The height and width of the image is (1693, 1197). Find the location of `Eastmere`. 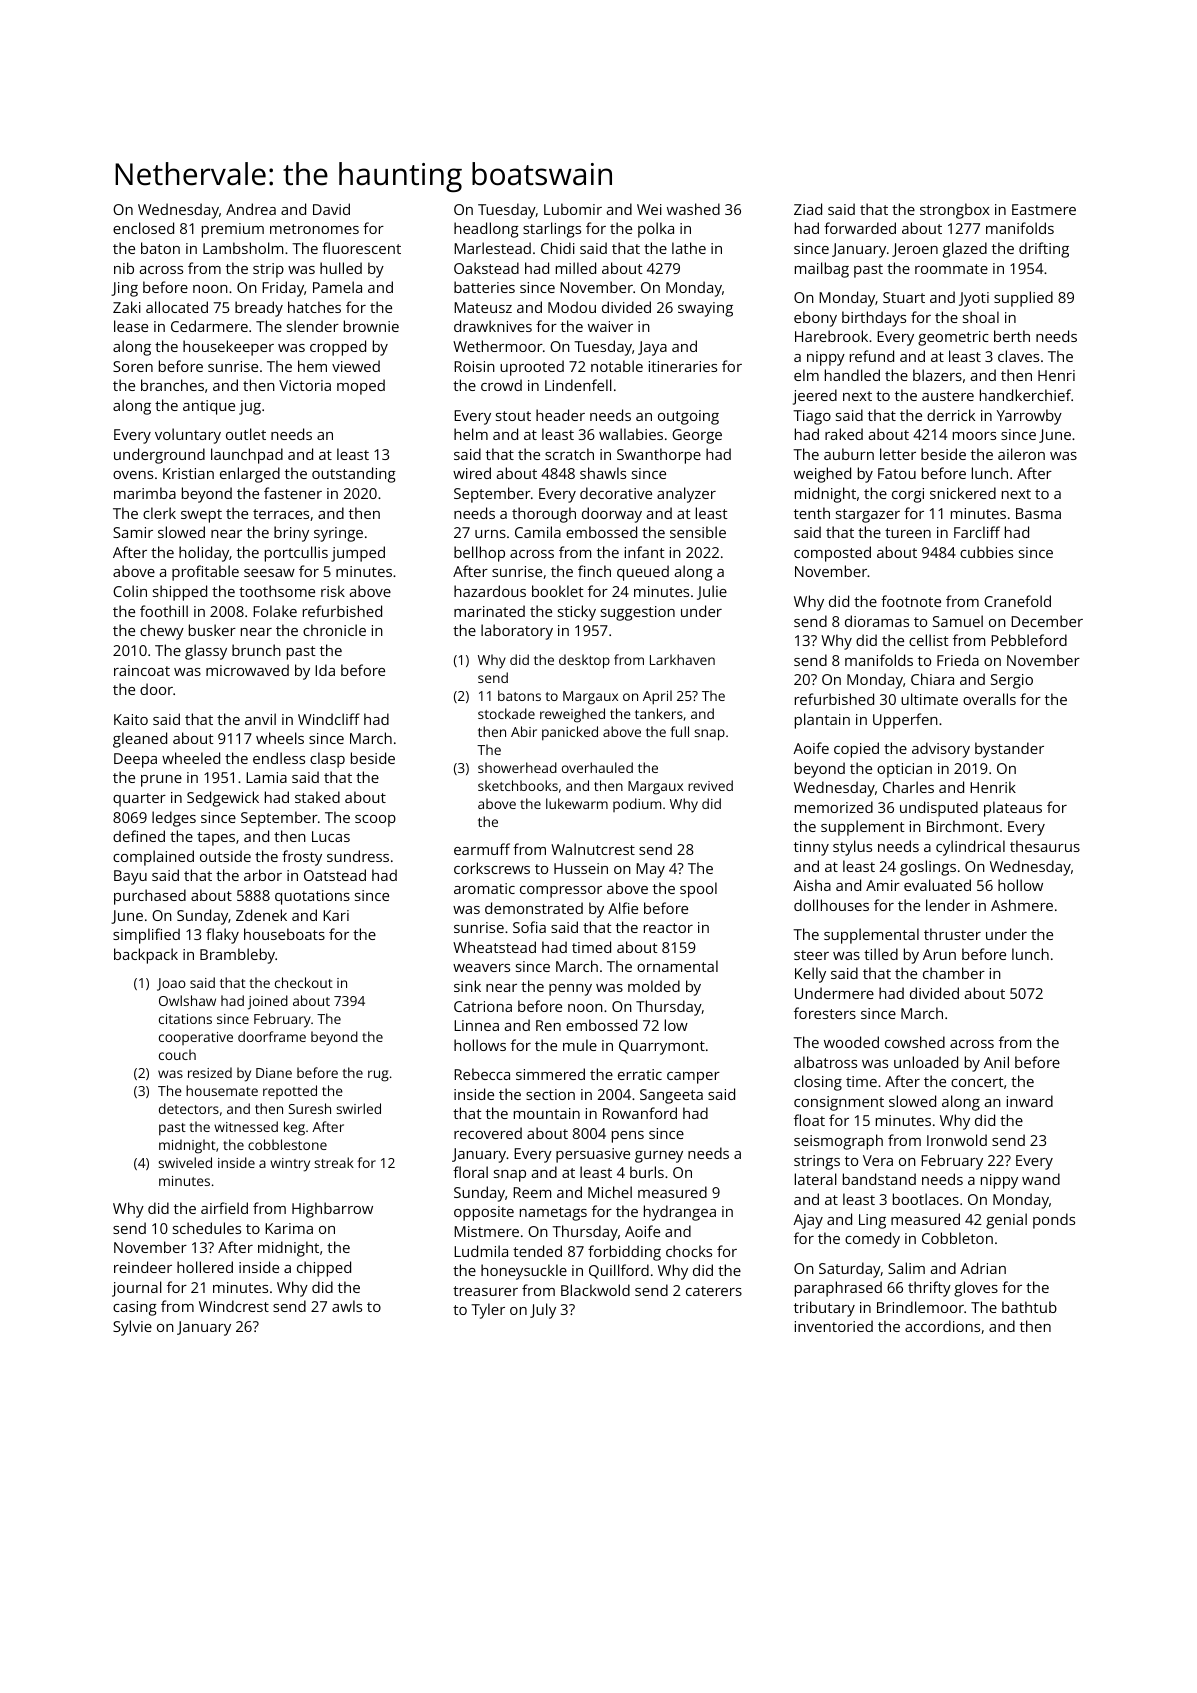

Eastmere is located at coordinates (1044, 209).
